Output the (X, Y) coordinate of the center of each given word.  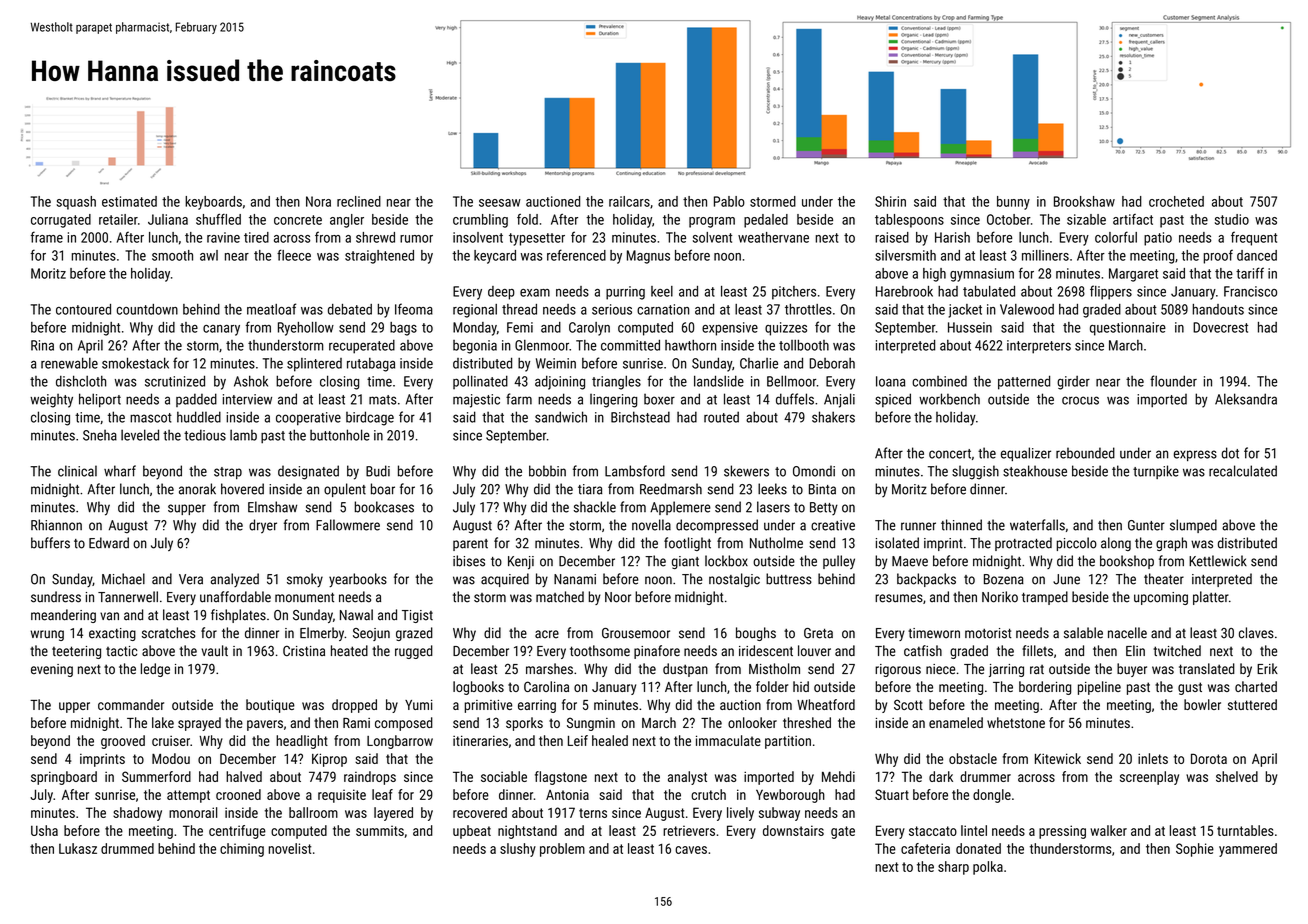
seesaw (500, 203)
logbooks (478, 688)
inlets (1153, 758)
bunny (1013, 203)
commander (131, 704)
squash (76, 203)
